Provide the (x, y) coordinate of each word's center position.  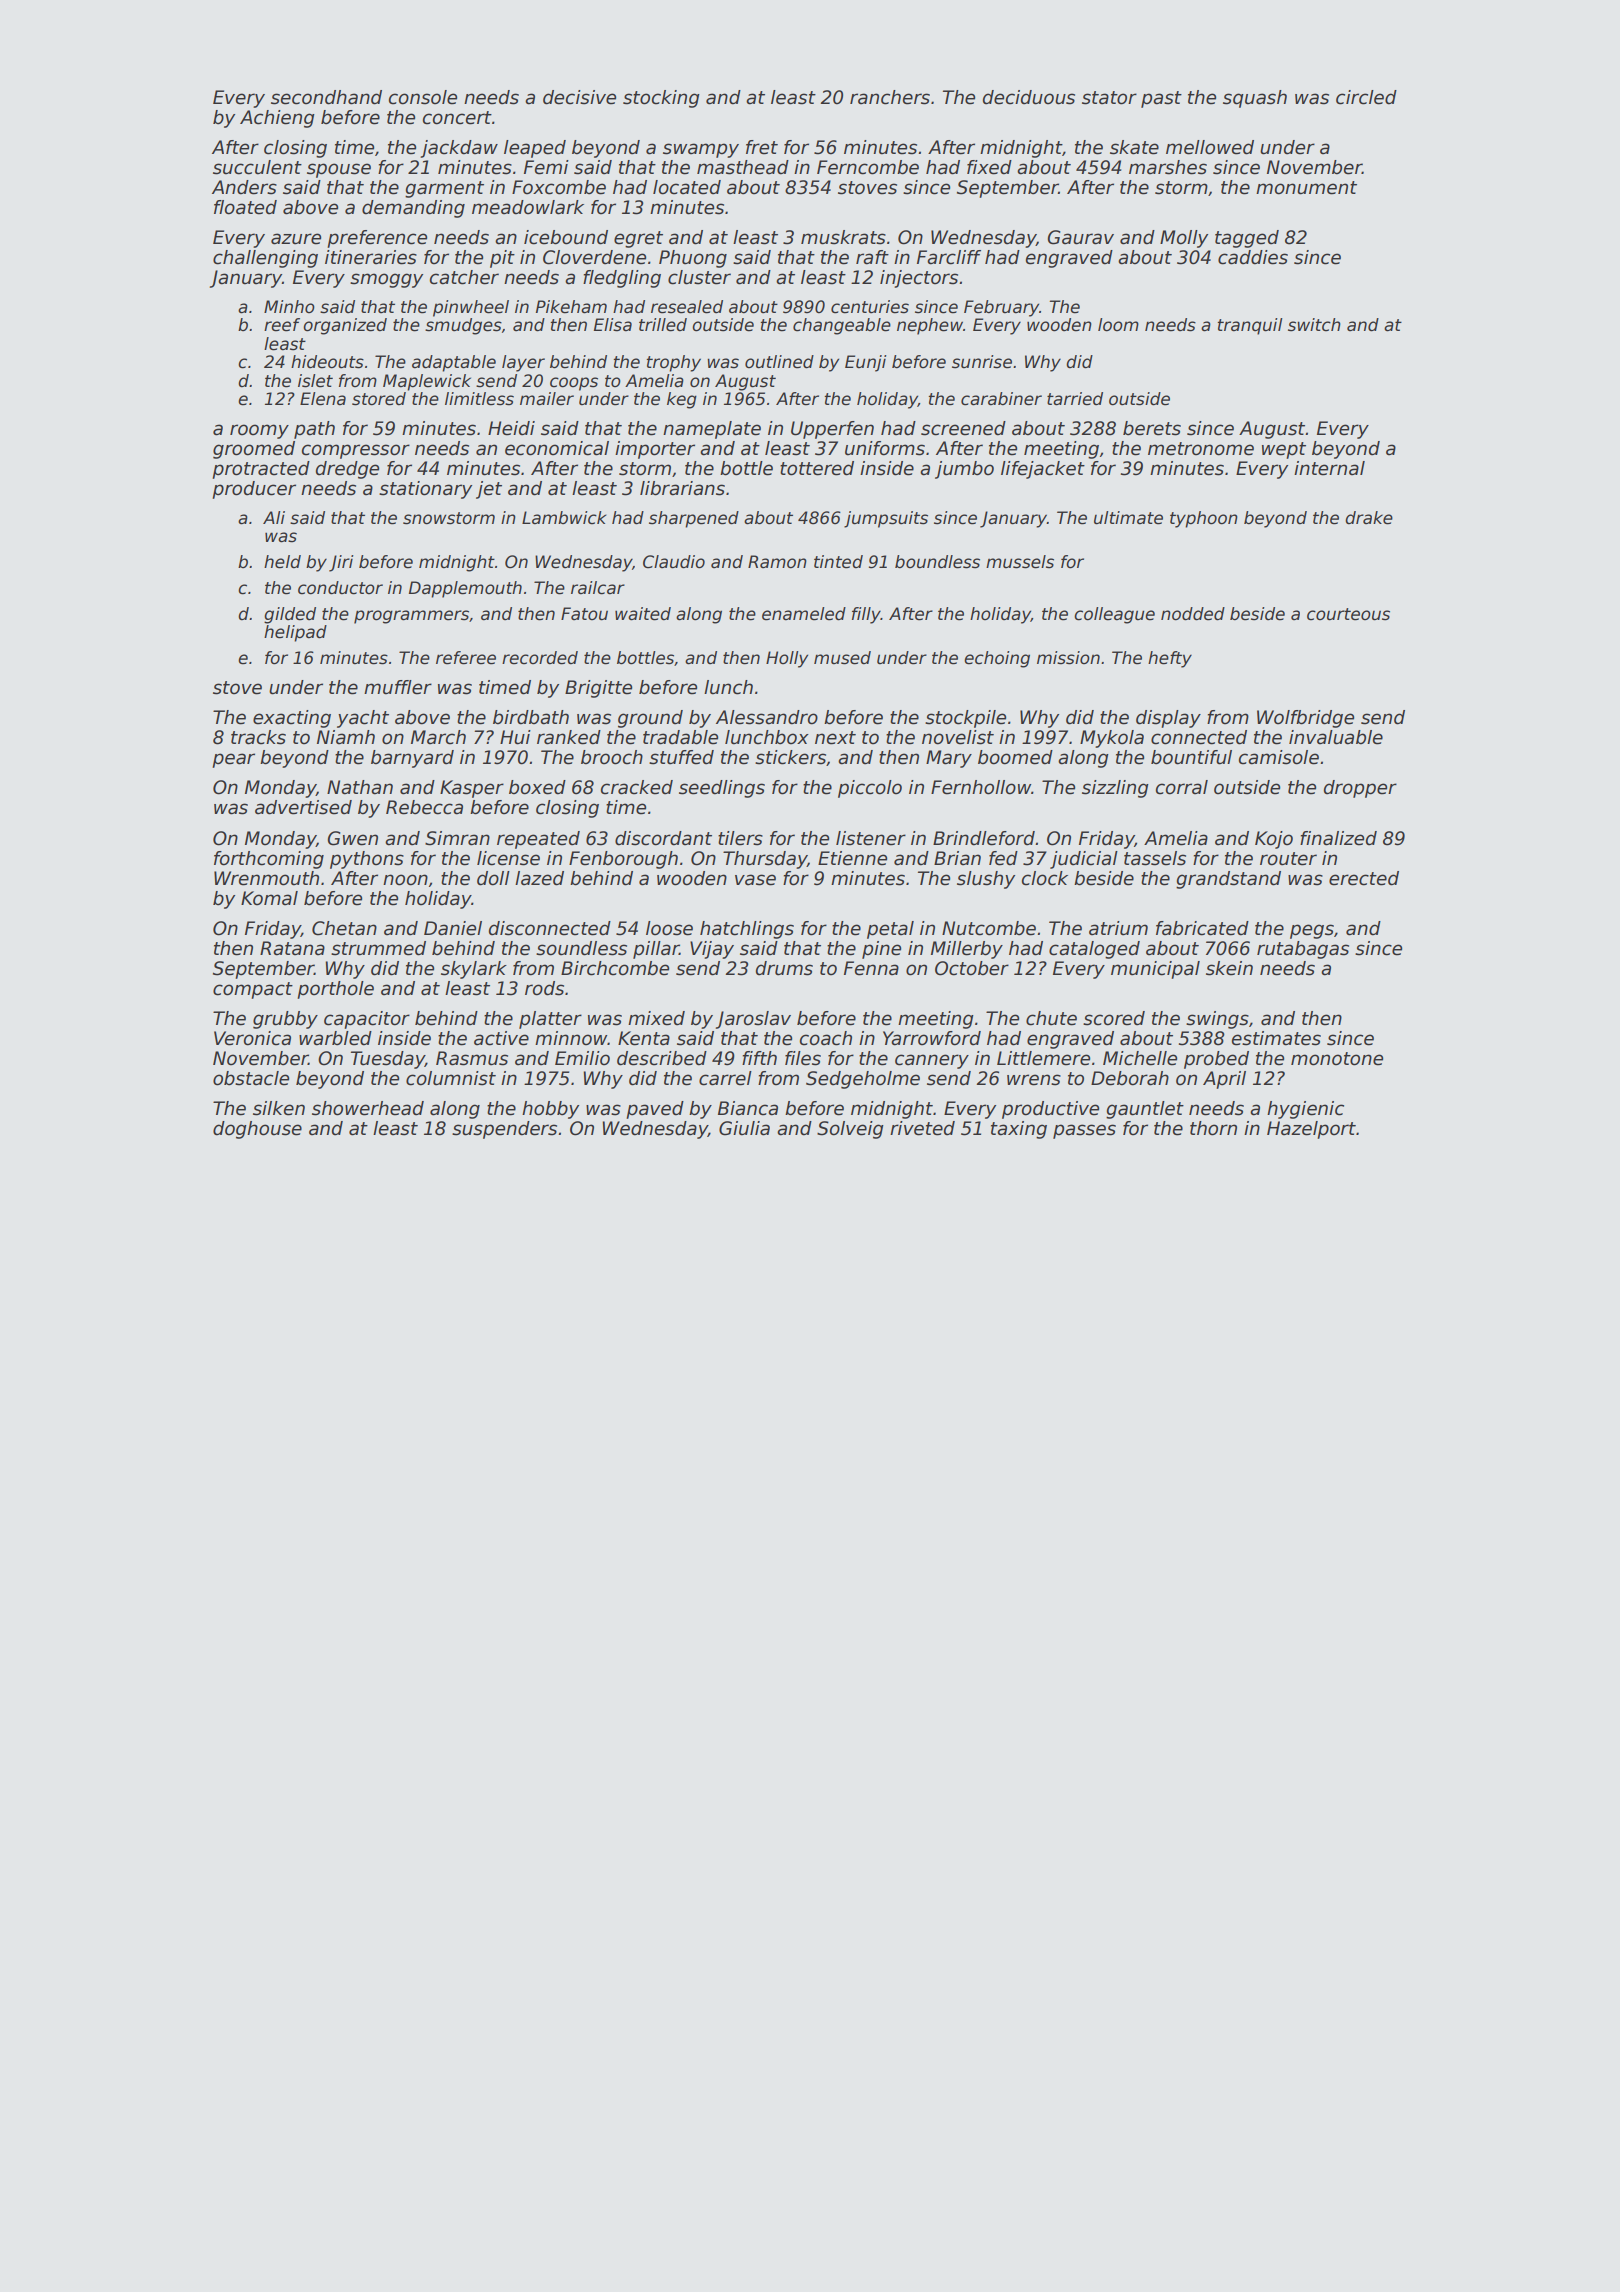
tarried (1075, 399)
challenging (265, 259)
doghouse (257, 1130)
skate (1134, 147)
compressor (356, 451)
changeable (842, 326)
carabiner (1001, 399)
